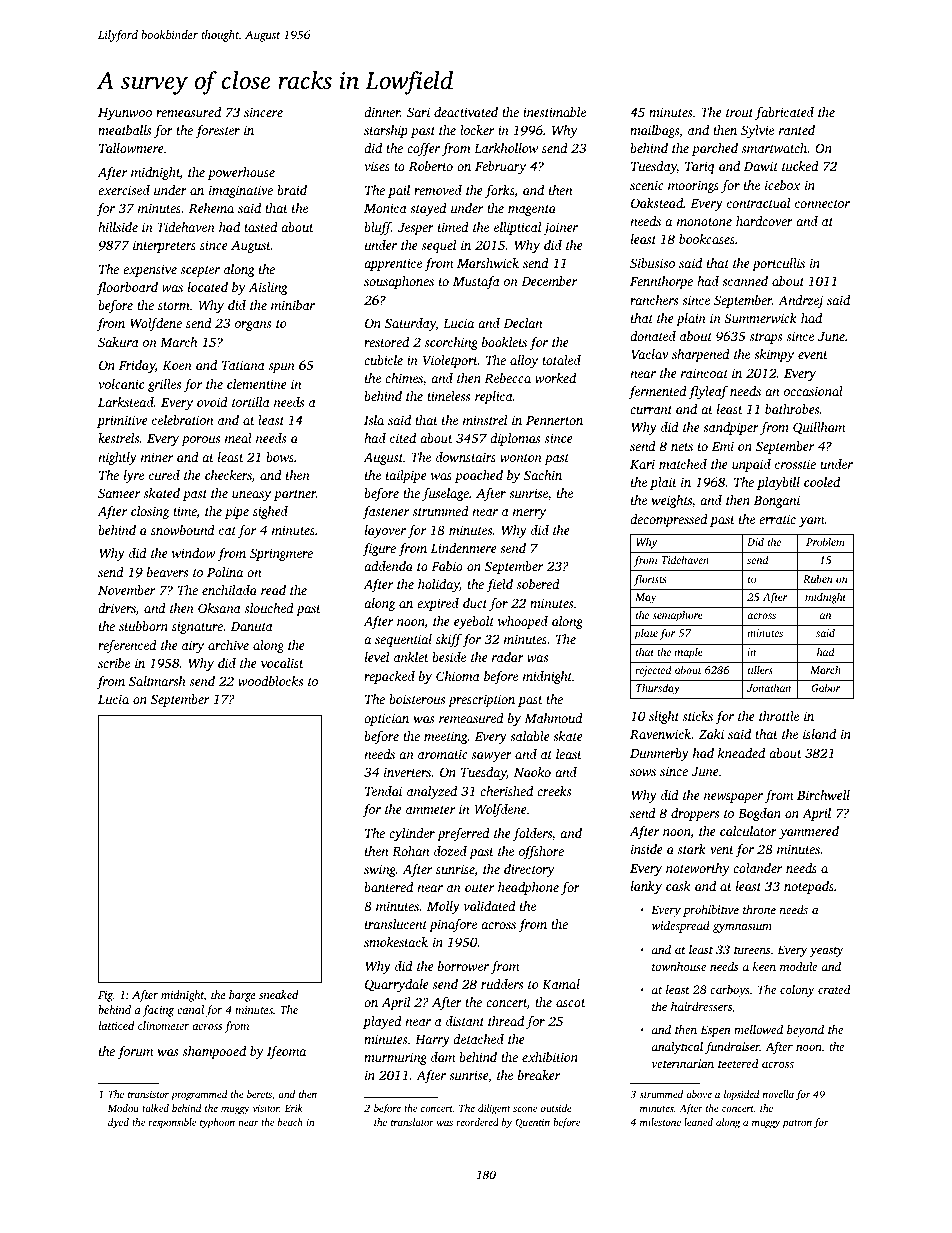 The height and width of the image is (1233, 952). Describe the element at coordinates (158, 1011) in the image. I see `facing` at that location.
